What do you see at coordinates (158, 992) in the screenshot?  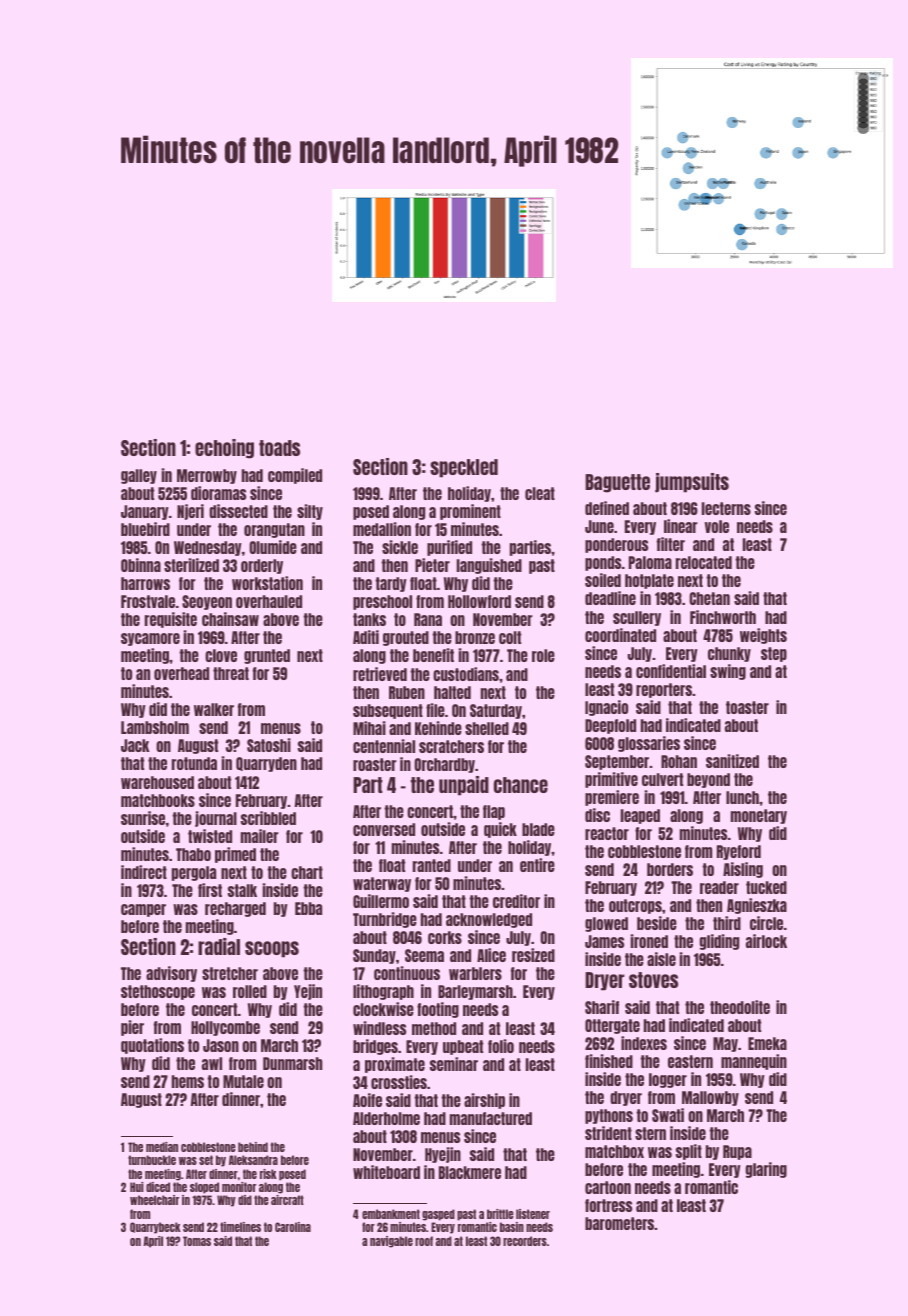 I see `stethoscope` at bounding box center [158, 992].
